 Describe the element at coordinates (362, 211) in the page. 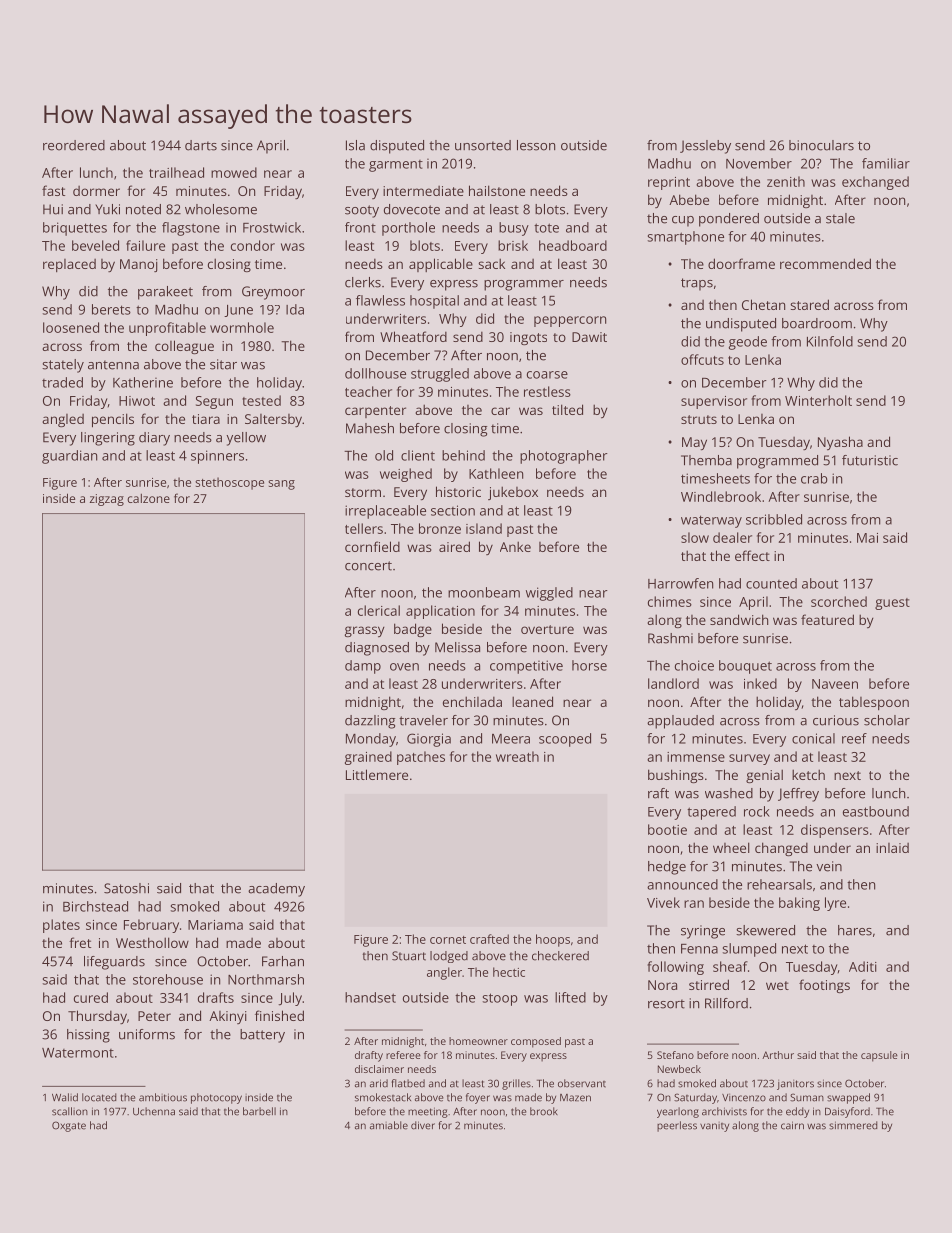

I see `sooty` at that location.
